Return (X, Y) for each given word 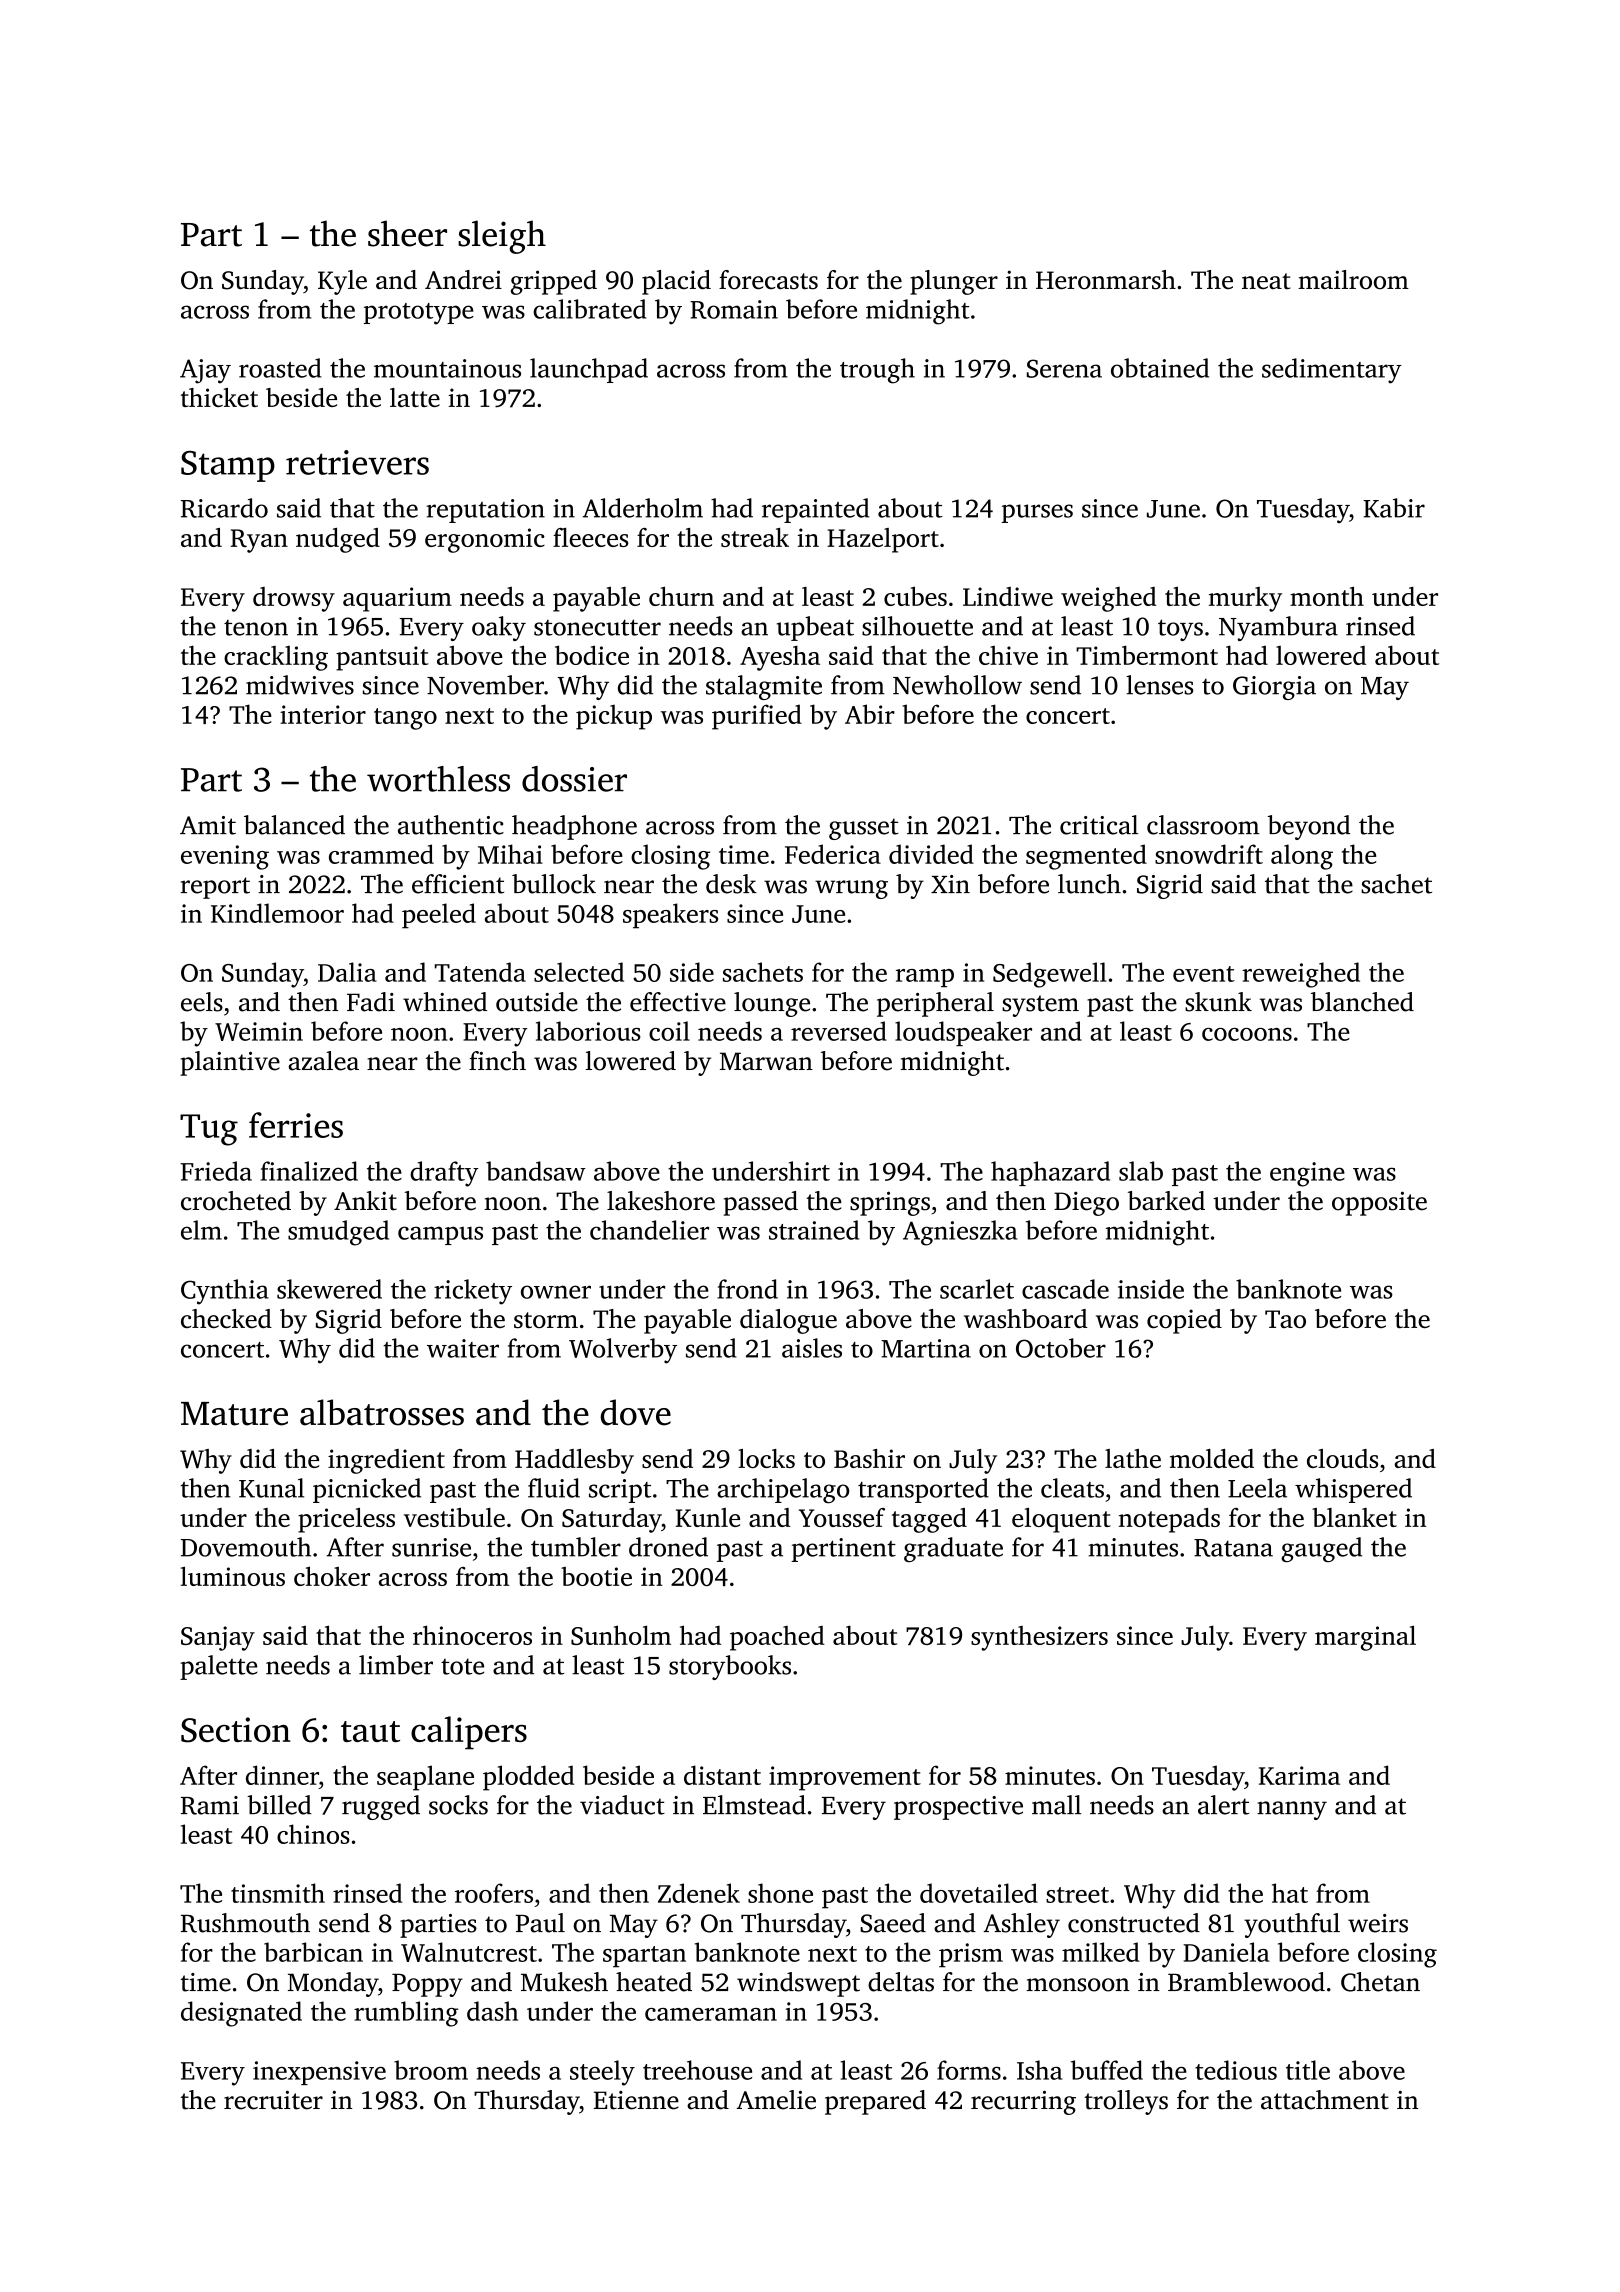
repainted (815, 510)
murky (1245, 599)
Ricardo (224, 508)
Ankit (365, 1201)
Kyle (342, 282)
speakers (670, 916)
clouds (1342, 1458)
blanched (1362, 1002)
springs (890, 1203)
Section (236, 1730)
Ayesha (780, 658)
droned (668, 1547)
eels (202, 1002)
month (1327, 596)
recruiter (273, 2100)
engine (1307, 1174)
